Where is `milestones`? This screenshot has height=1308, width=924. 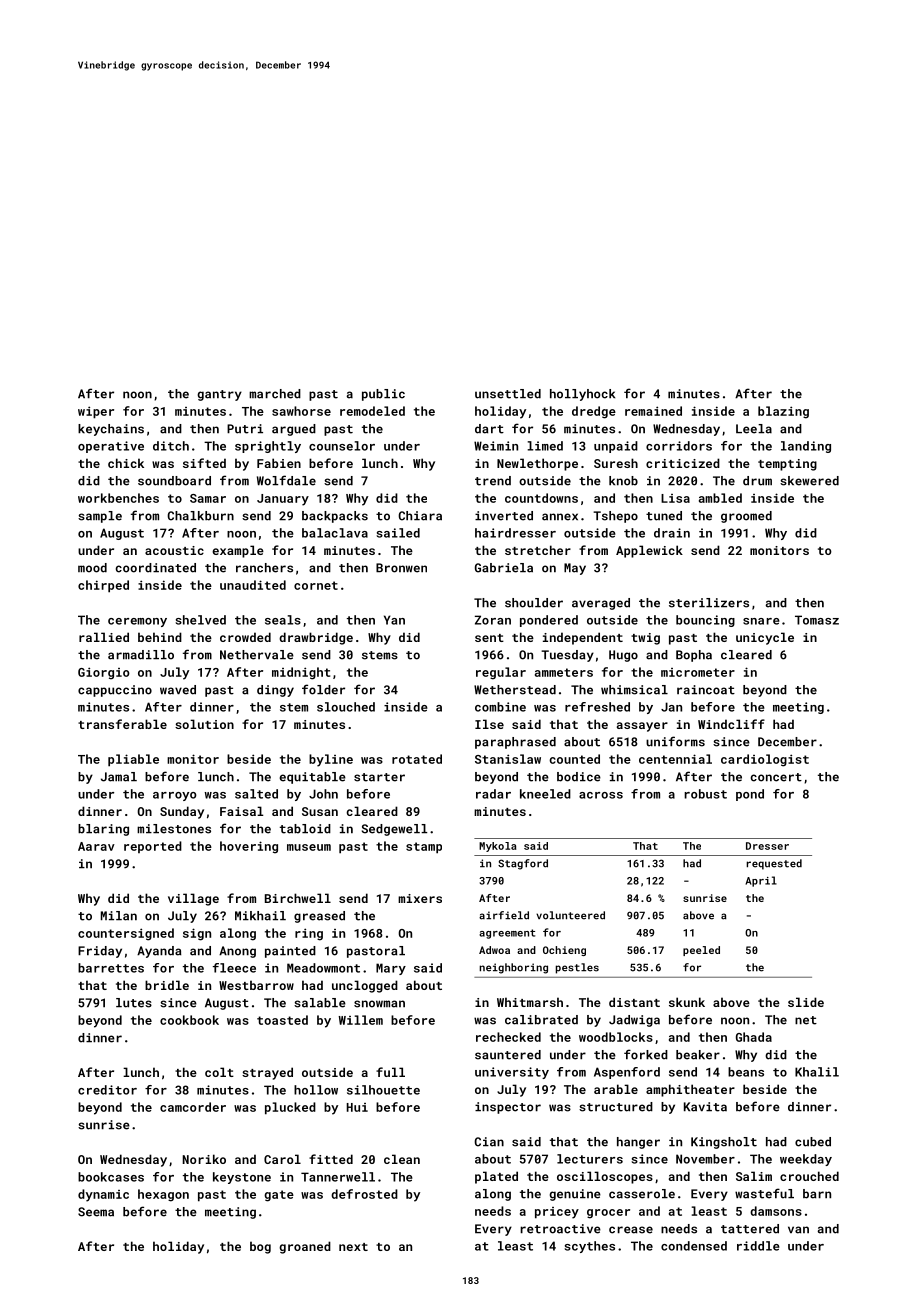 milestones is located at coordinates (174, 829).
